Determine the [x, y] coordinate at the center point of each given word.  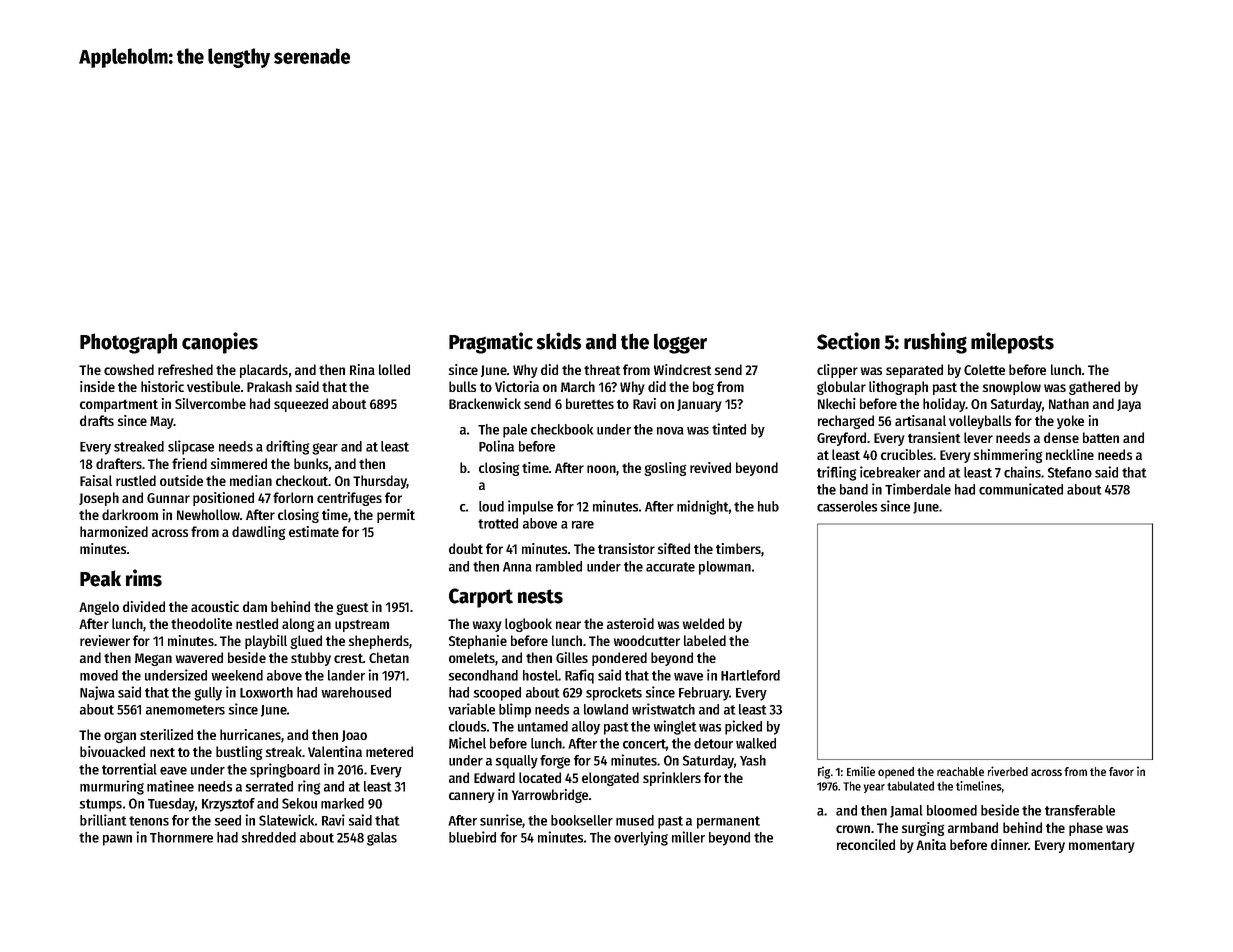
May [162, 422]
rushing [935, 343]
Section [848, 341]
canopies [220, 343]
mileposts [1012, 343]
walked [756, 743]
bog [703, 388]
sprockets [614, 694]
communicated [1021, 489]
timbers [738, 548]
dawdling [259, 533]
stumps [101, 805]
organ [120, 737]
